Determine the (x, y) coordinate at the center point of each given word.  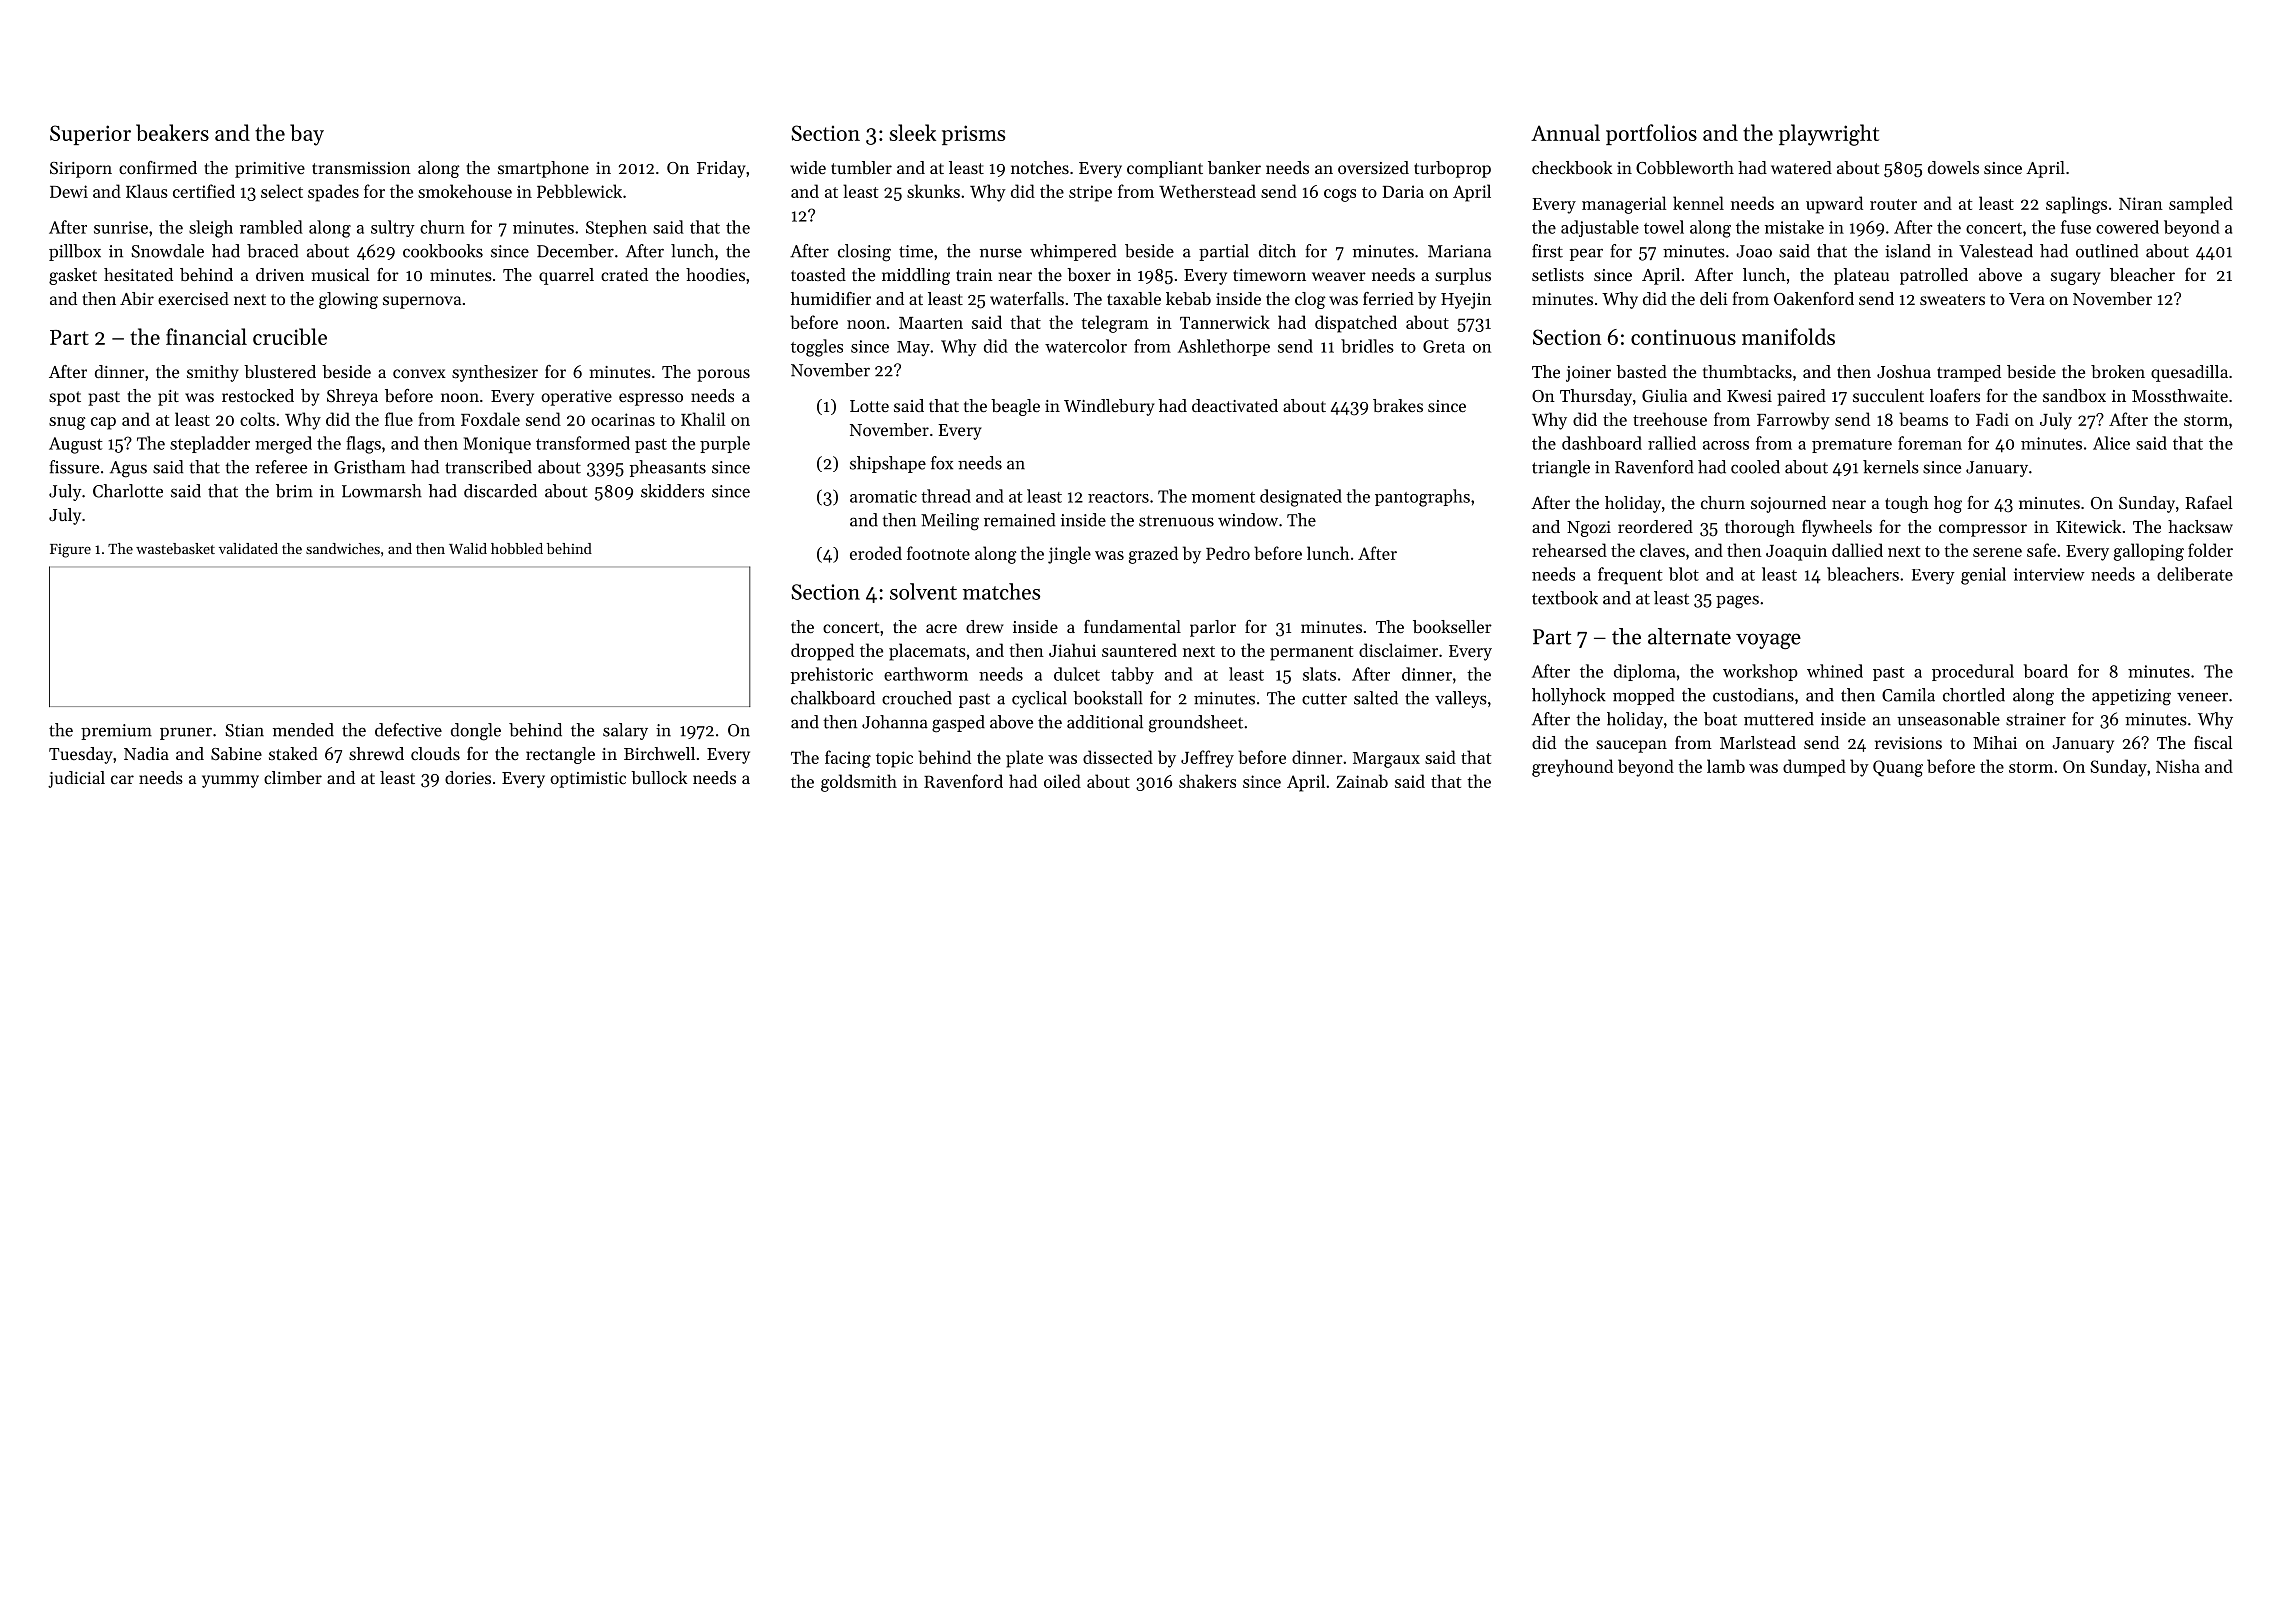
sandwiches (343, 548)
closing (864, 253)
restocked (258, 395)
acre (941, 628)
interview (2049, 574)
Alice (2111, 443)
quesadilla (2189, 373)
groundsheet (1196, 724)
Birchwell (659, 753)
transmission (361, 168)
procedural (1973, 672)
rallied (1672, 443)
